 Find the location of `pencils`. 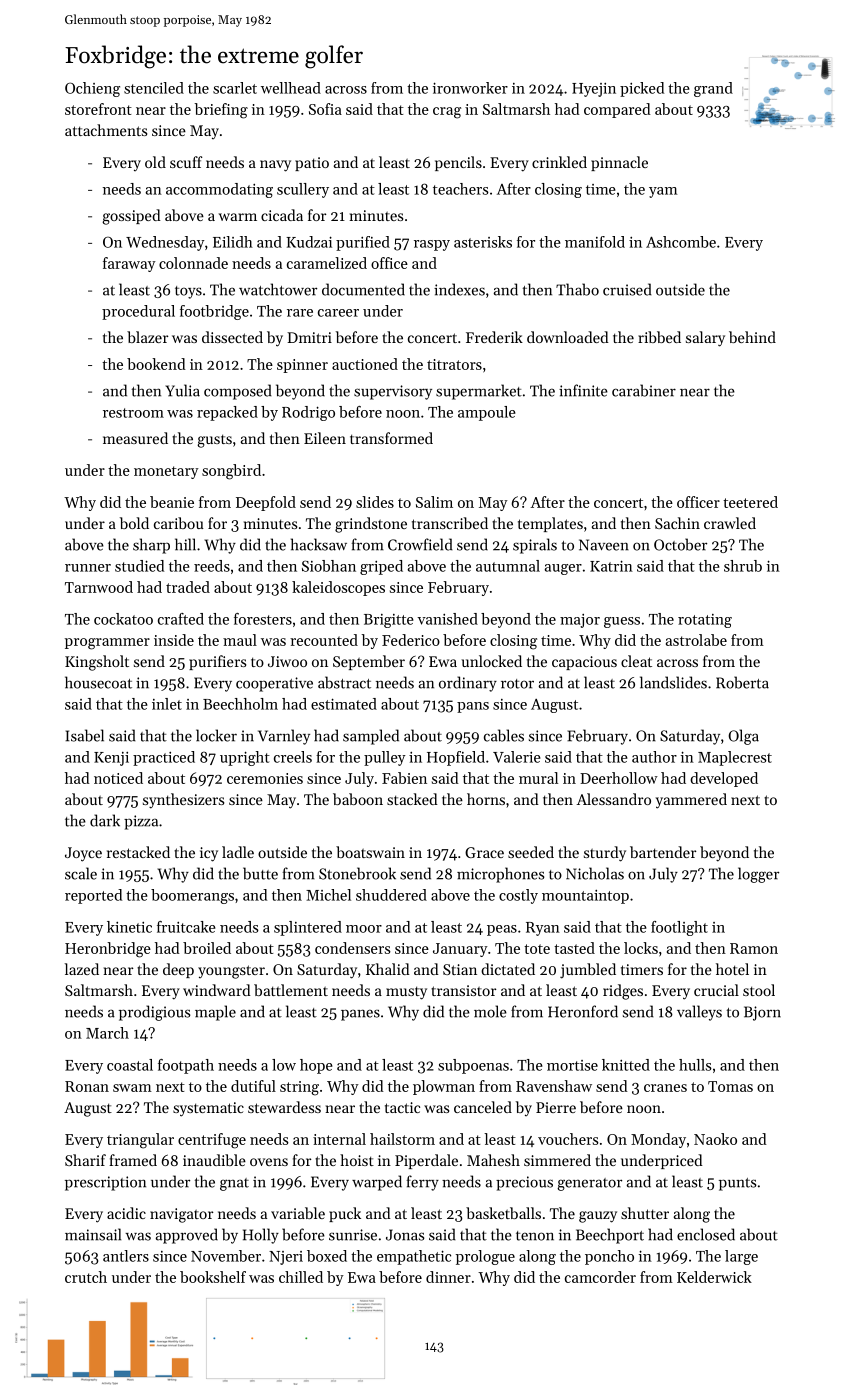

pencils is located at coordinates (458, 163).
